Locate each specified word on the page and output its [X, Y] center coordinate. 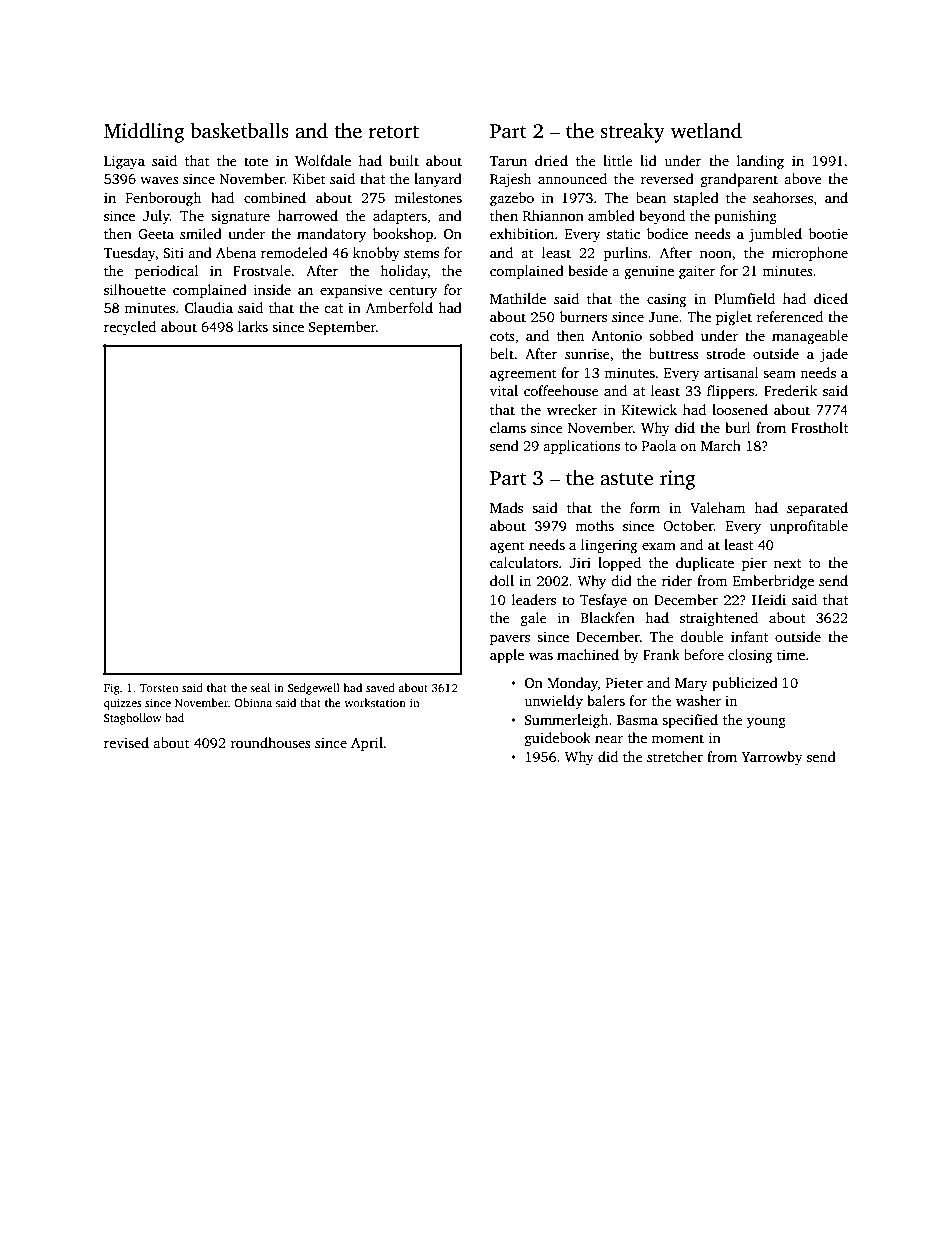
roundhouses [271, 742]
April [367, 744]
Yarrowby [772, 758]
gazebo [512, 199]
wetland [706, 131]
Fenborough [163, 199]
